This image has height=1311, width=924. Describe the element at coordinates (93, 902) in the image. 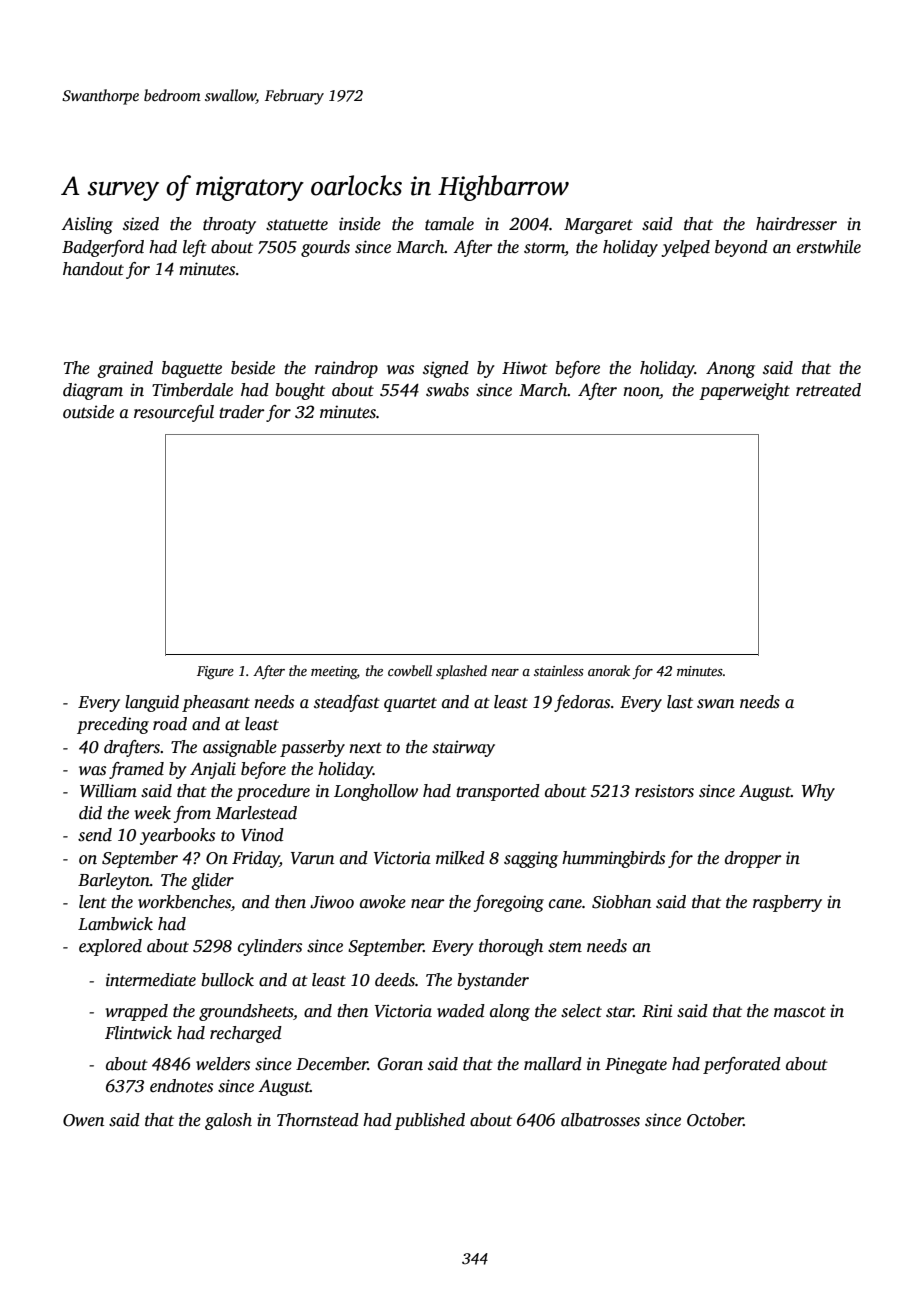

I see `lent` at that location.
